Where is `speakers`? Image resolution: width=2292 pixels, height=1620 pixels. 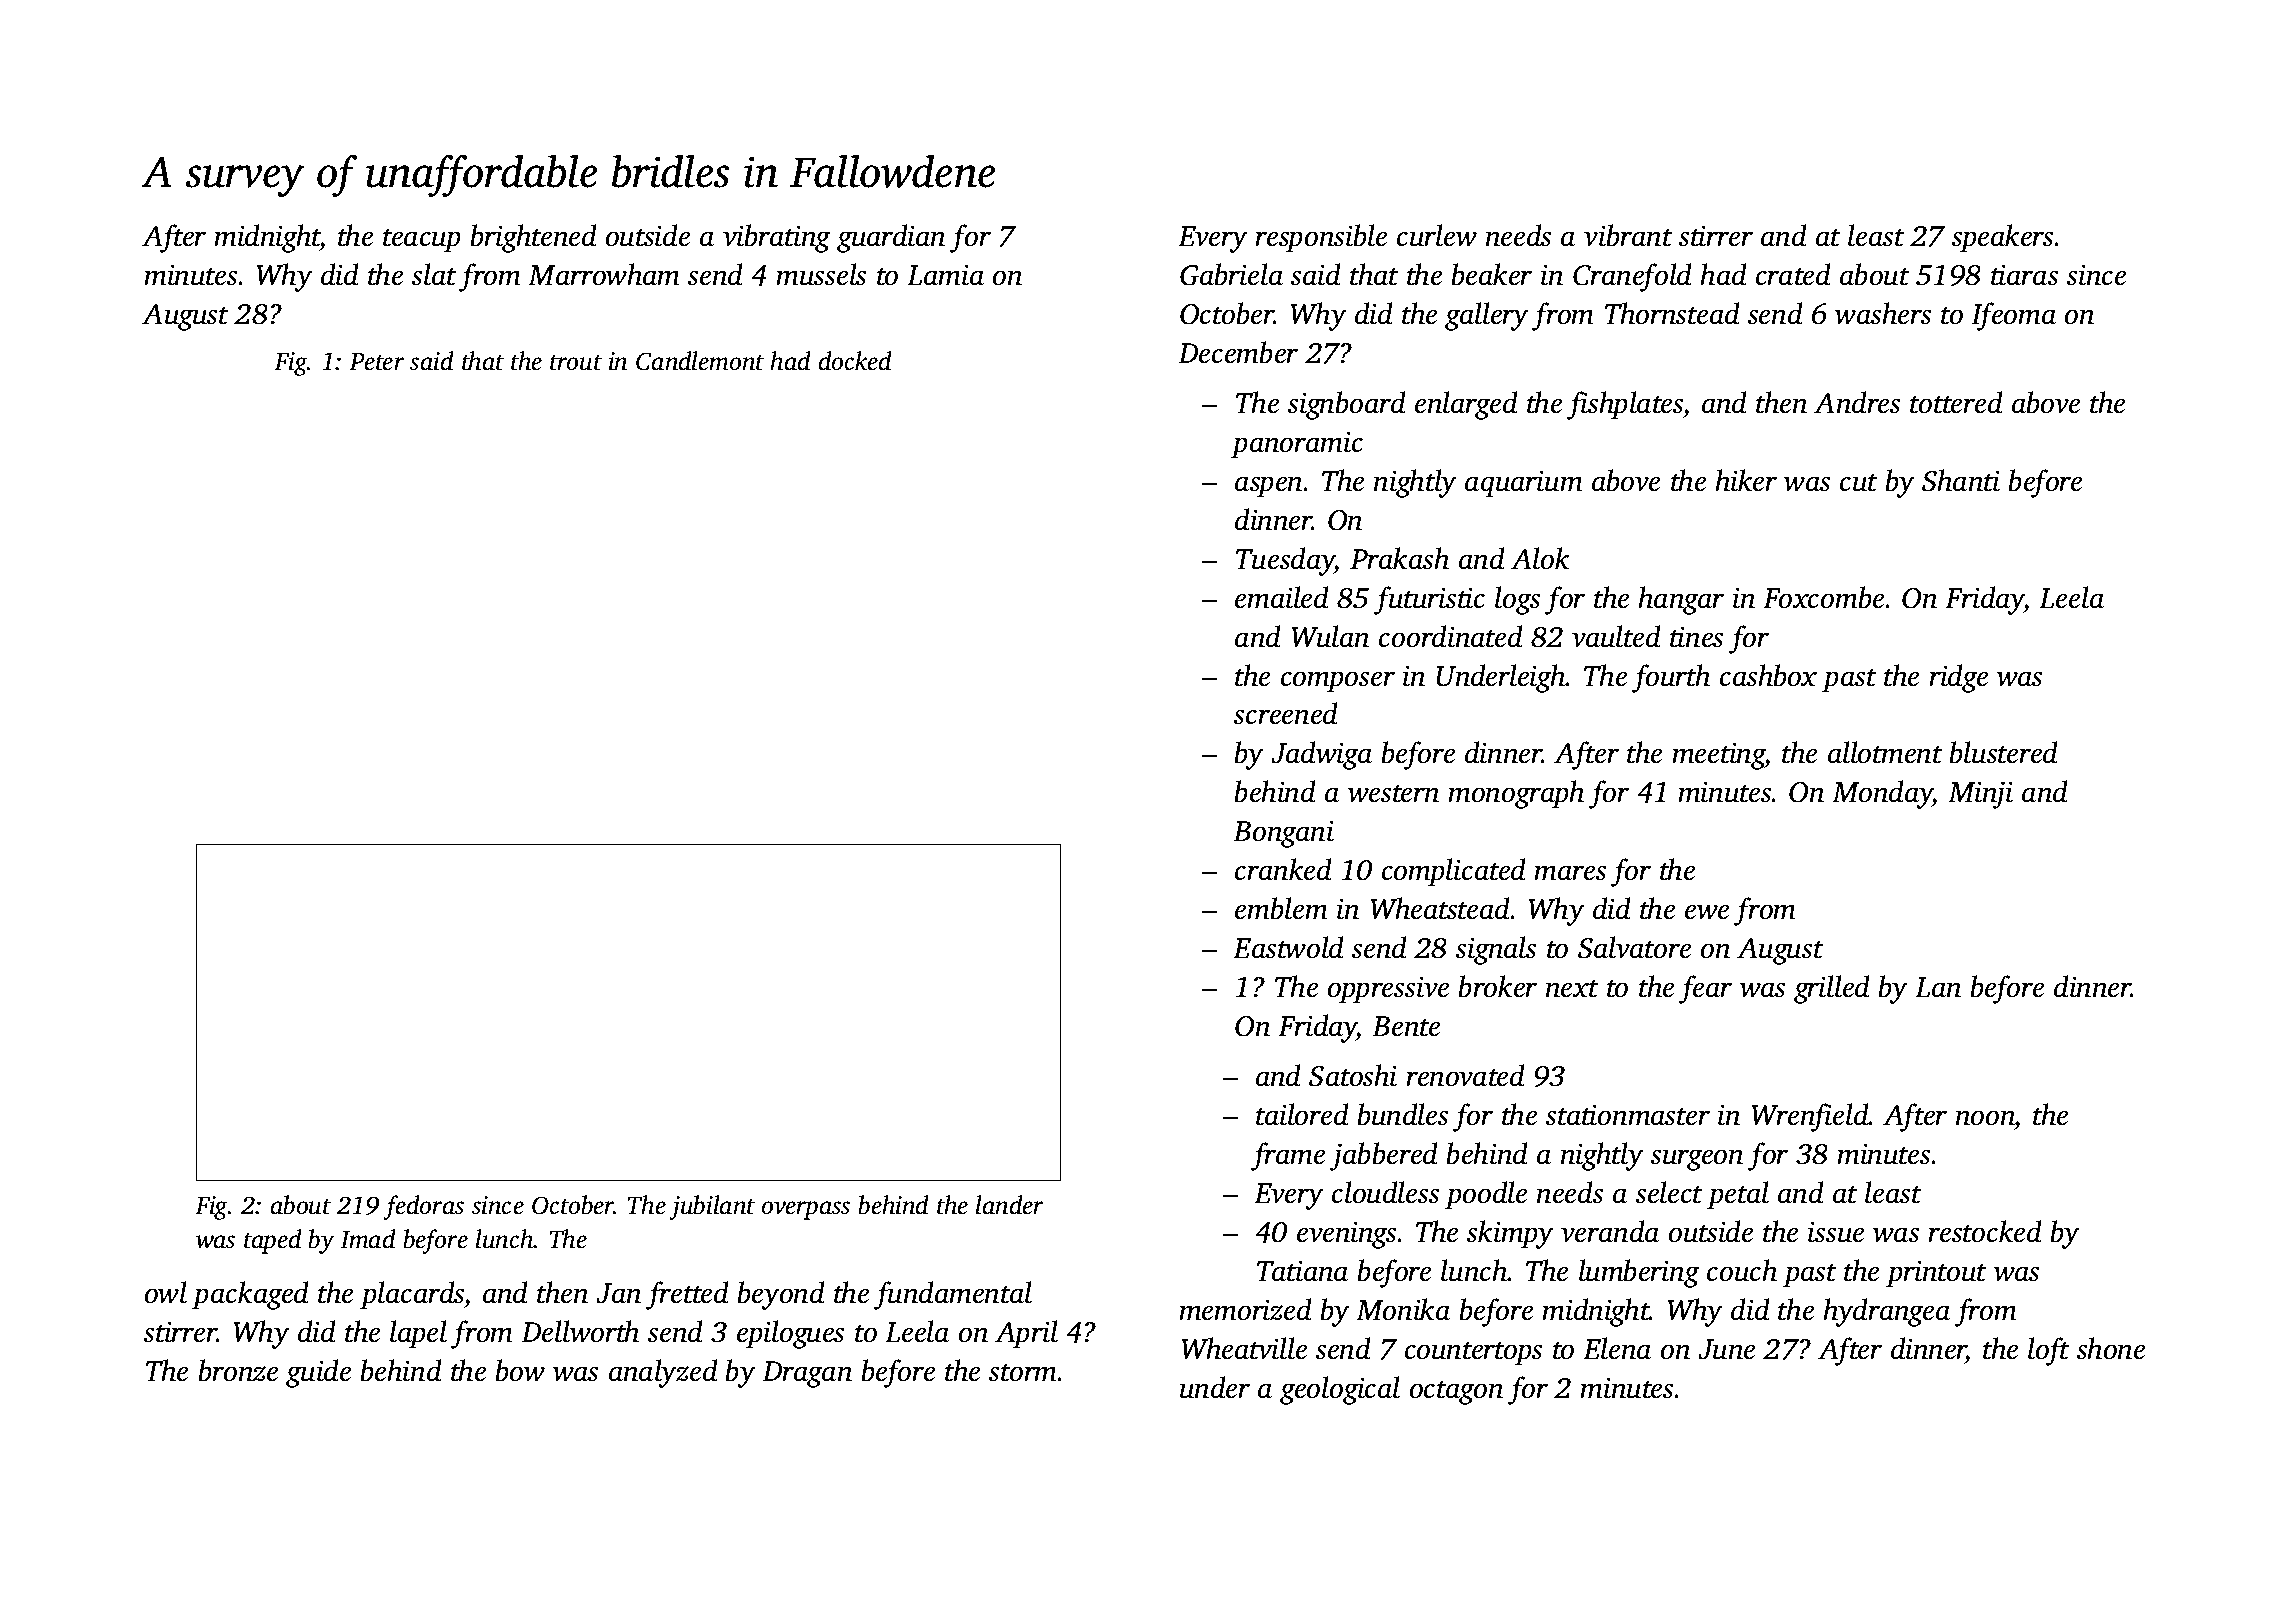 speakers is located at coordinates (2003, 238).
